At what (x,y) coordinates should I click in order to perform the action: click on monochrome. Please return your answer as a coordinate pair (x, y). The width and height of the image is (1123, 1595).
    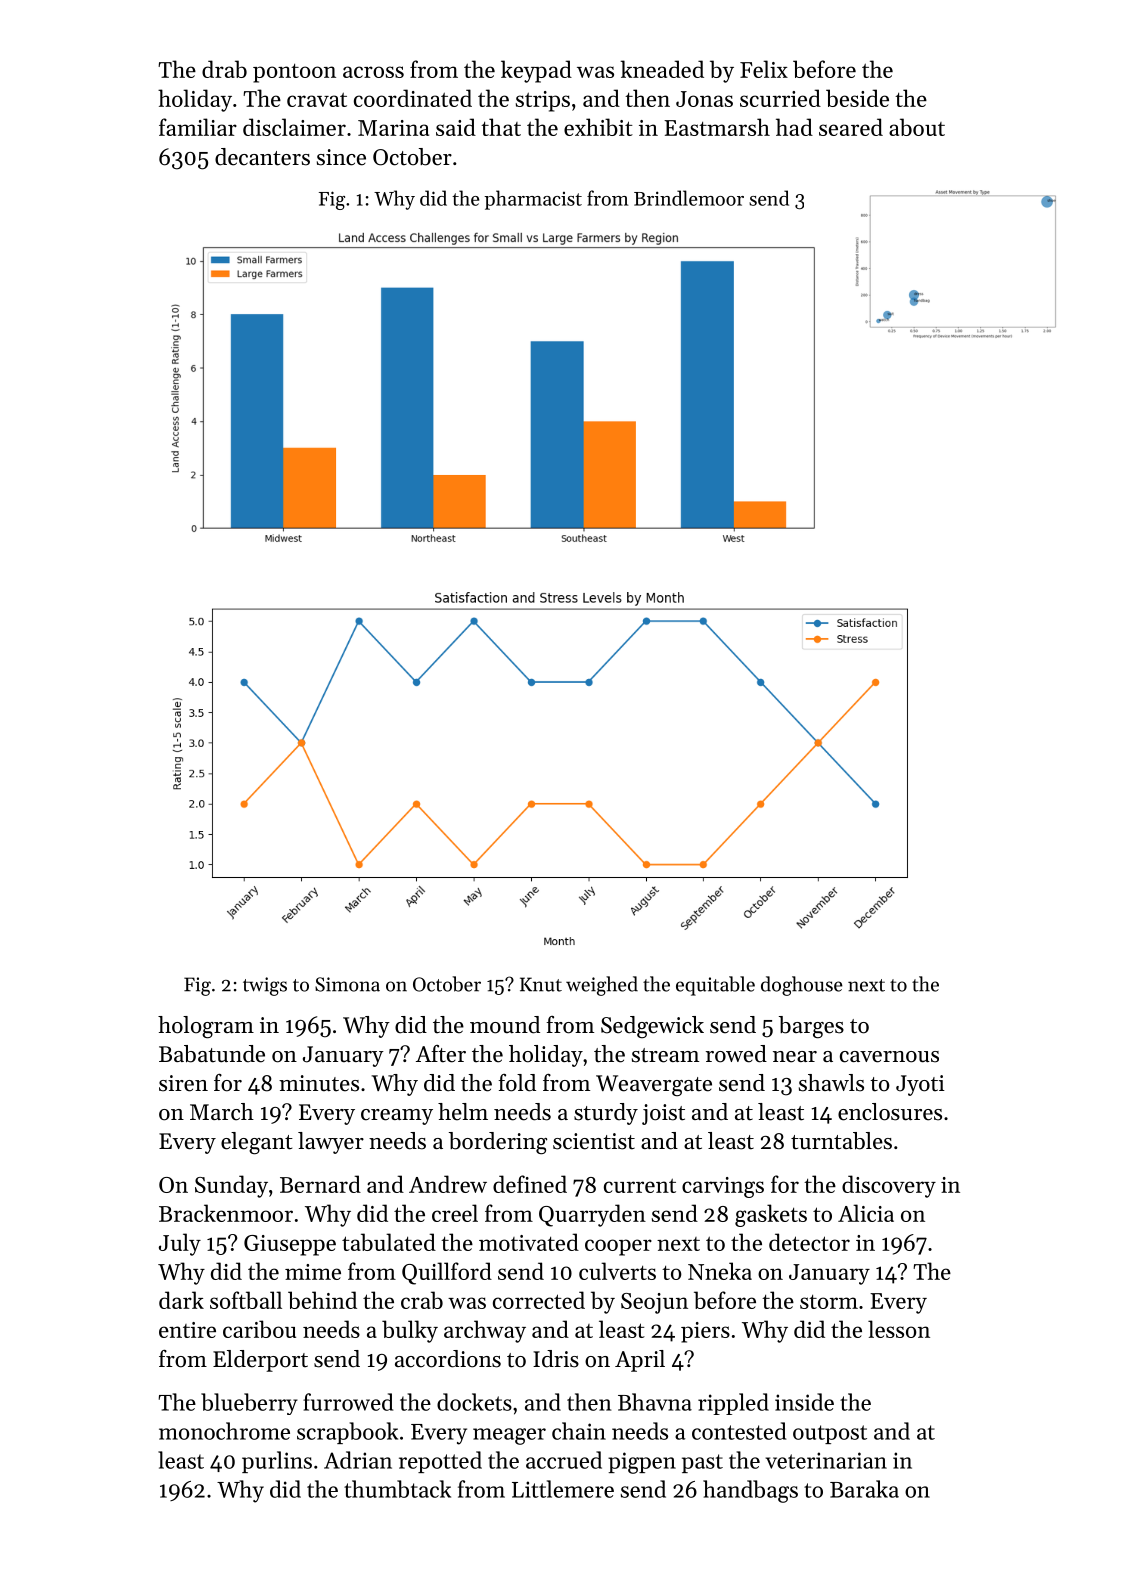
    Looking at the image, I should click on (224, 1431).
